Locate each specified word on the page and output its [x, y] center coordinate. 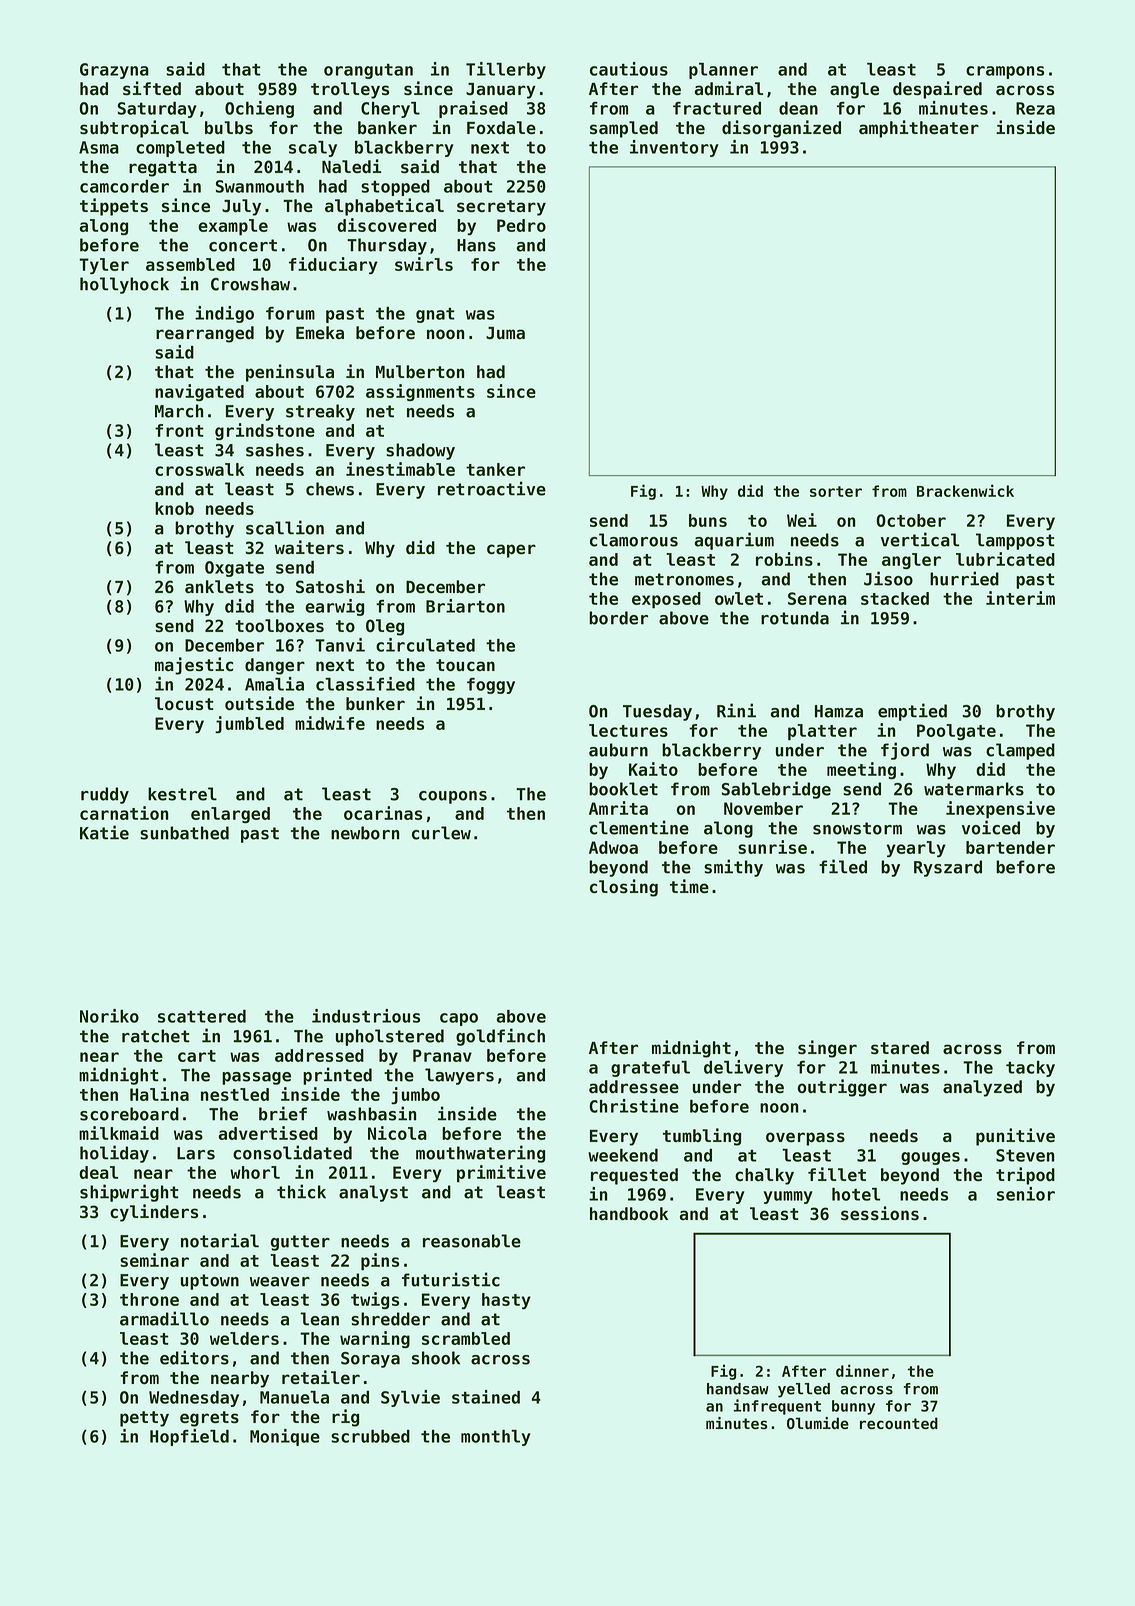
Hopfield [189, 1437]
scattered [202, 1016]
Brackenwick [965, 490]
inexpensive [1000, 810]
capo [459, 1019]
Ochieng [259, 109]
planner [723, 71]
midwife [330, 723]
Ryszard [948, 868]
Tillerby [506, 70]
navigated [199, 392]
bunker [375, 703]
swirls [424, 264]
